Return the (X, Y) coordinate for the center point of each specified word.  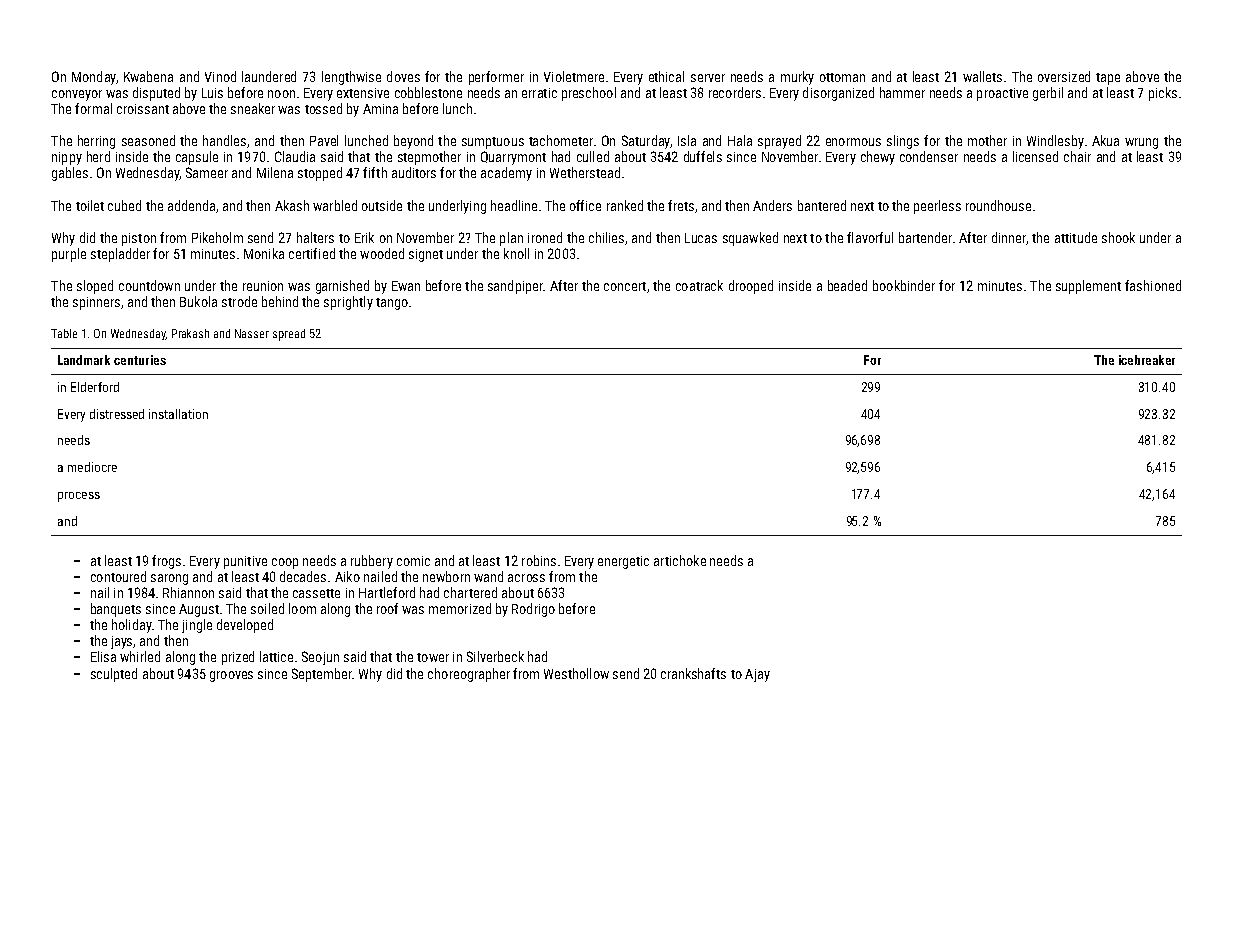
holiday (132, 626)
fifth (375, 172)
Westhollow (576, 673)
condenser (929, 156)
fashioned (1153, 285)
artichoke (680, 560)
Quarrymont (513, 158)
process (79, 497)
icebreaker (1147, 360)
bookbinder (904, 285)
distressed (117, 414)
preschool (589, 94)
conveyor (77, 95)
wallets (982, 76)
